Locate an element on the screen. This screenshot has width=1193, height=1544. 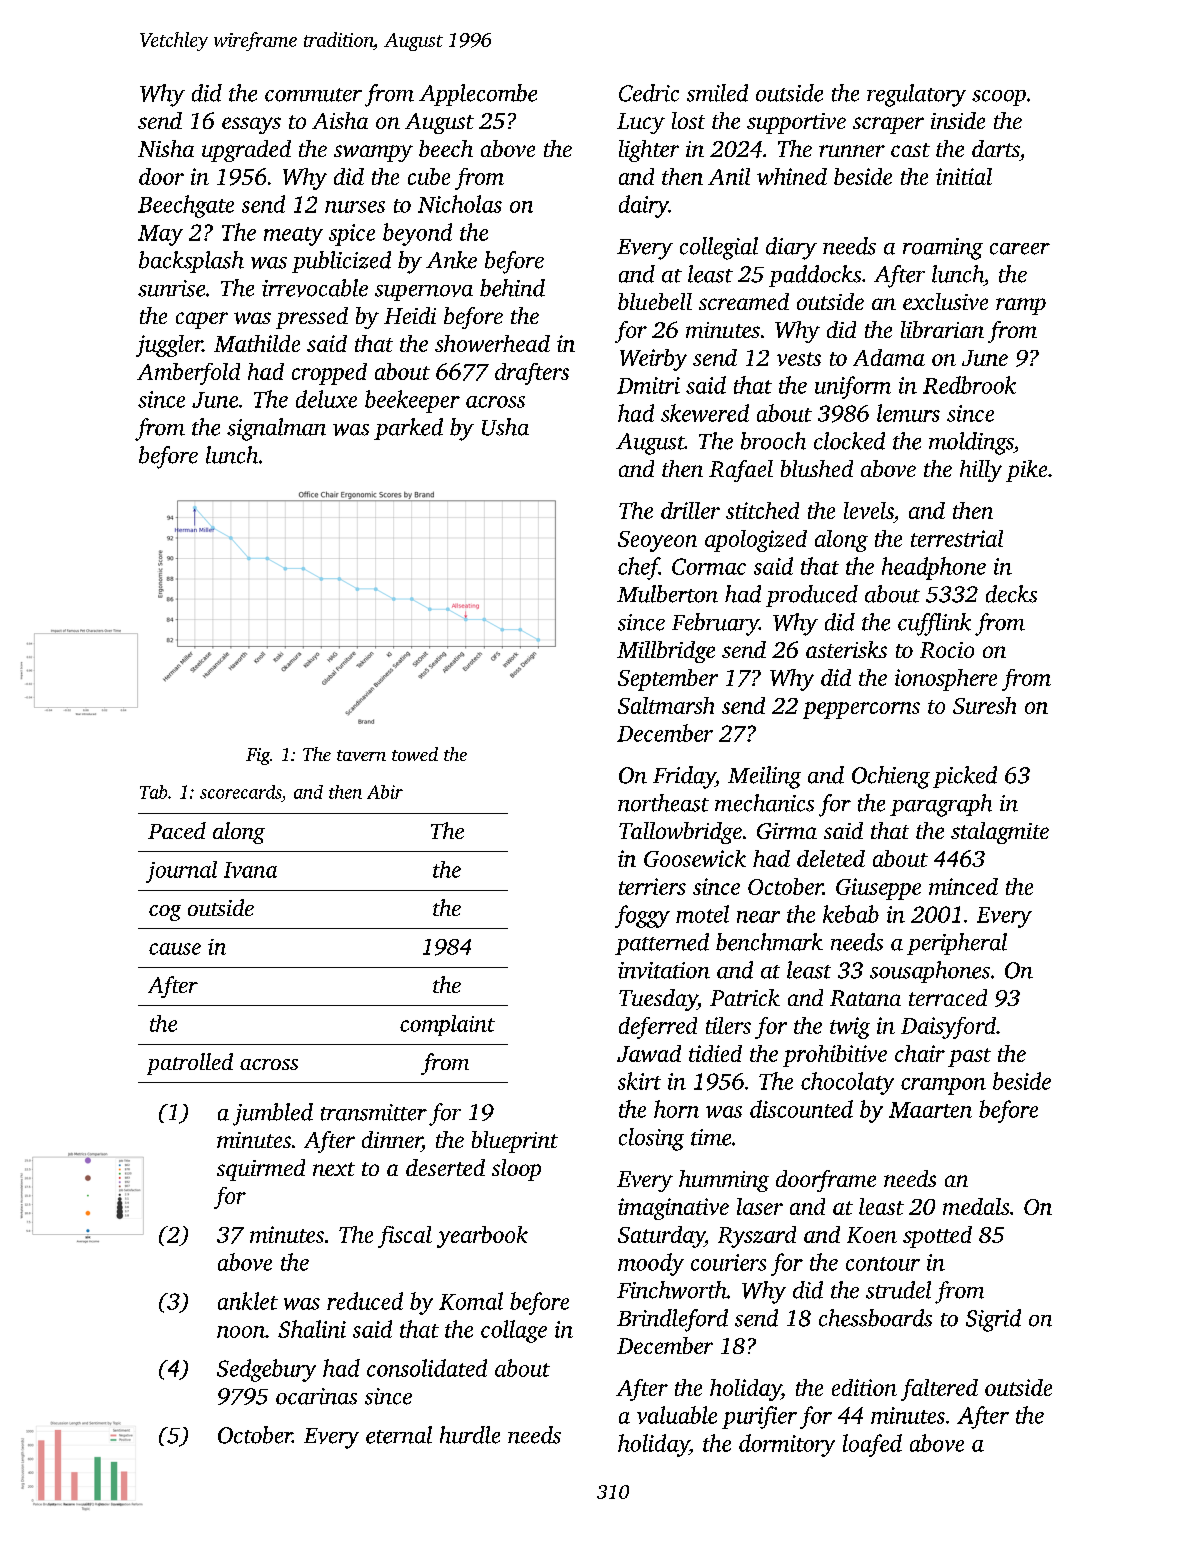
collage is located at coordinates (514, 1331).
